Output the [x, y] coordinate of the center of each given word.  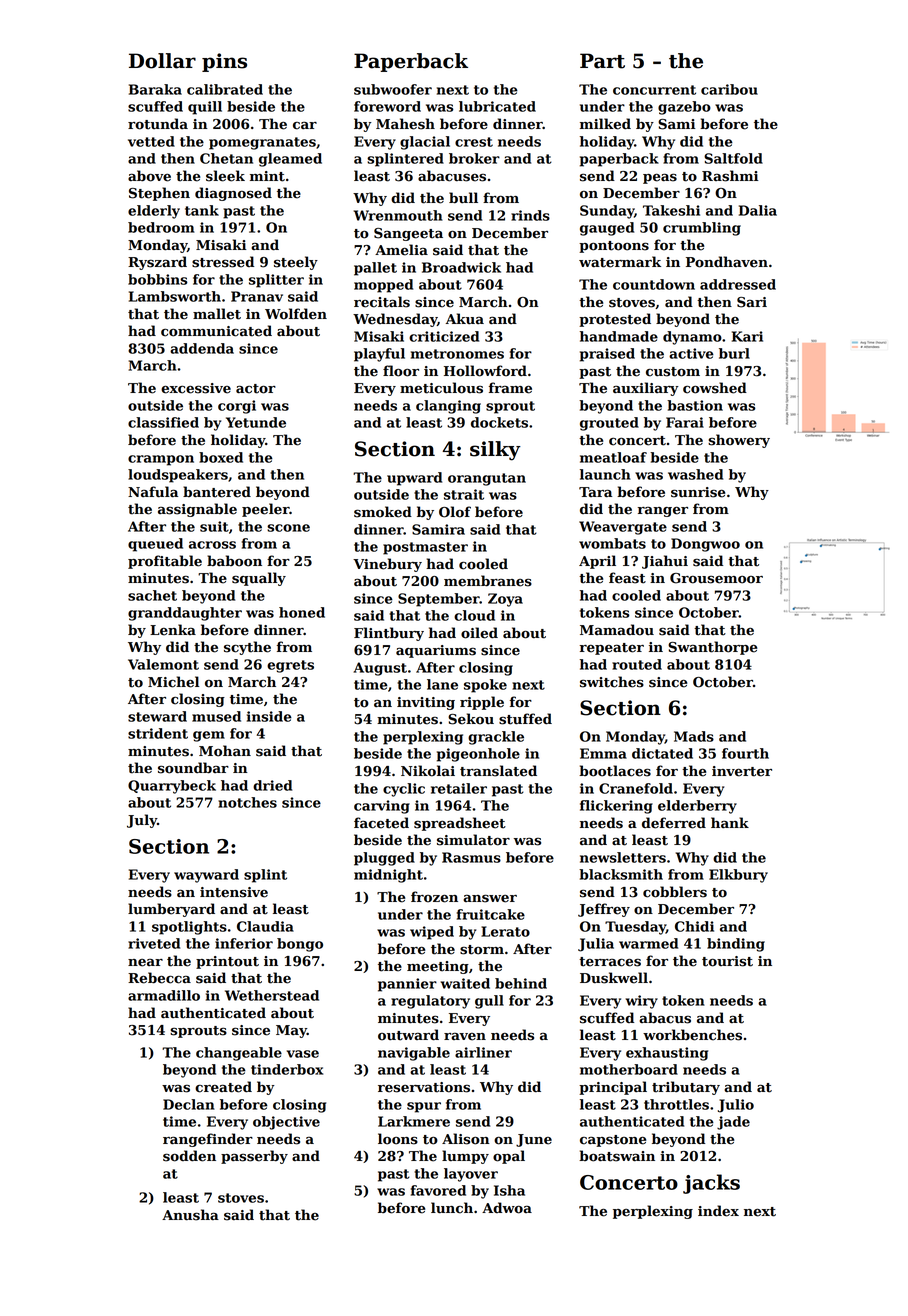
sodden [189, 1156]
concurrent [654, 90]
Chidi [694, 926]
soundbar [193, 768]
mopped [383, 286]
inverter [742, 771]
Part [602, 61]
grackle [496, 738]
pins [224, 62]
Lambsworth [175, 296]
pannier [407, 985]
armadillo [164, 995]
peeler [265, 510]
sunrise [698, 492]
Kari [747, 336]
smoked [383, 512]
